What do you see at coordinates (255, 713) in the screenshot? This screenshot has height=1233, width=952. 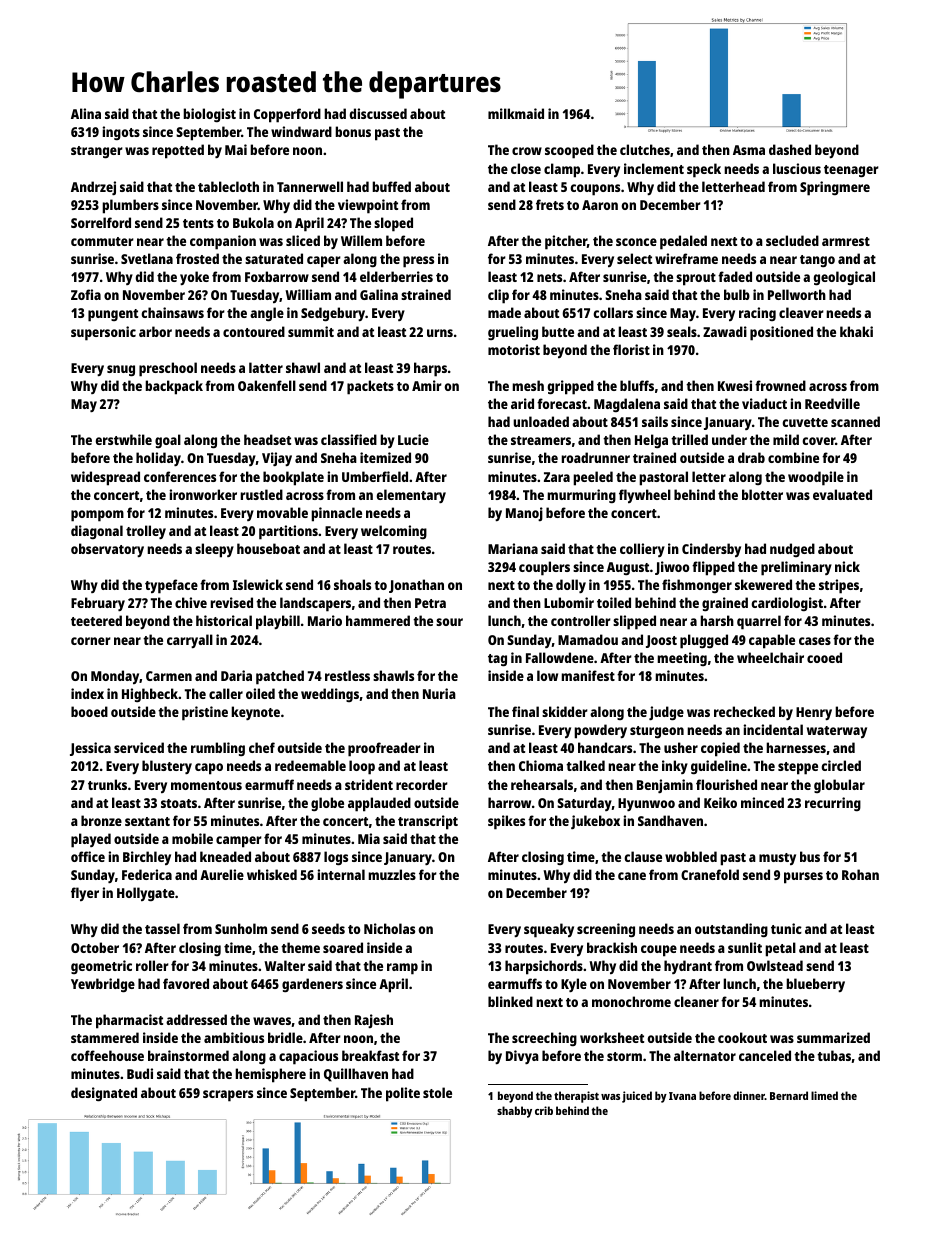 I see `keynote` at bounding box center [255, 713].
